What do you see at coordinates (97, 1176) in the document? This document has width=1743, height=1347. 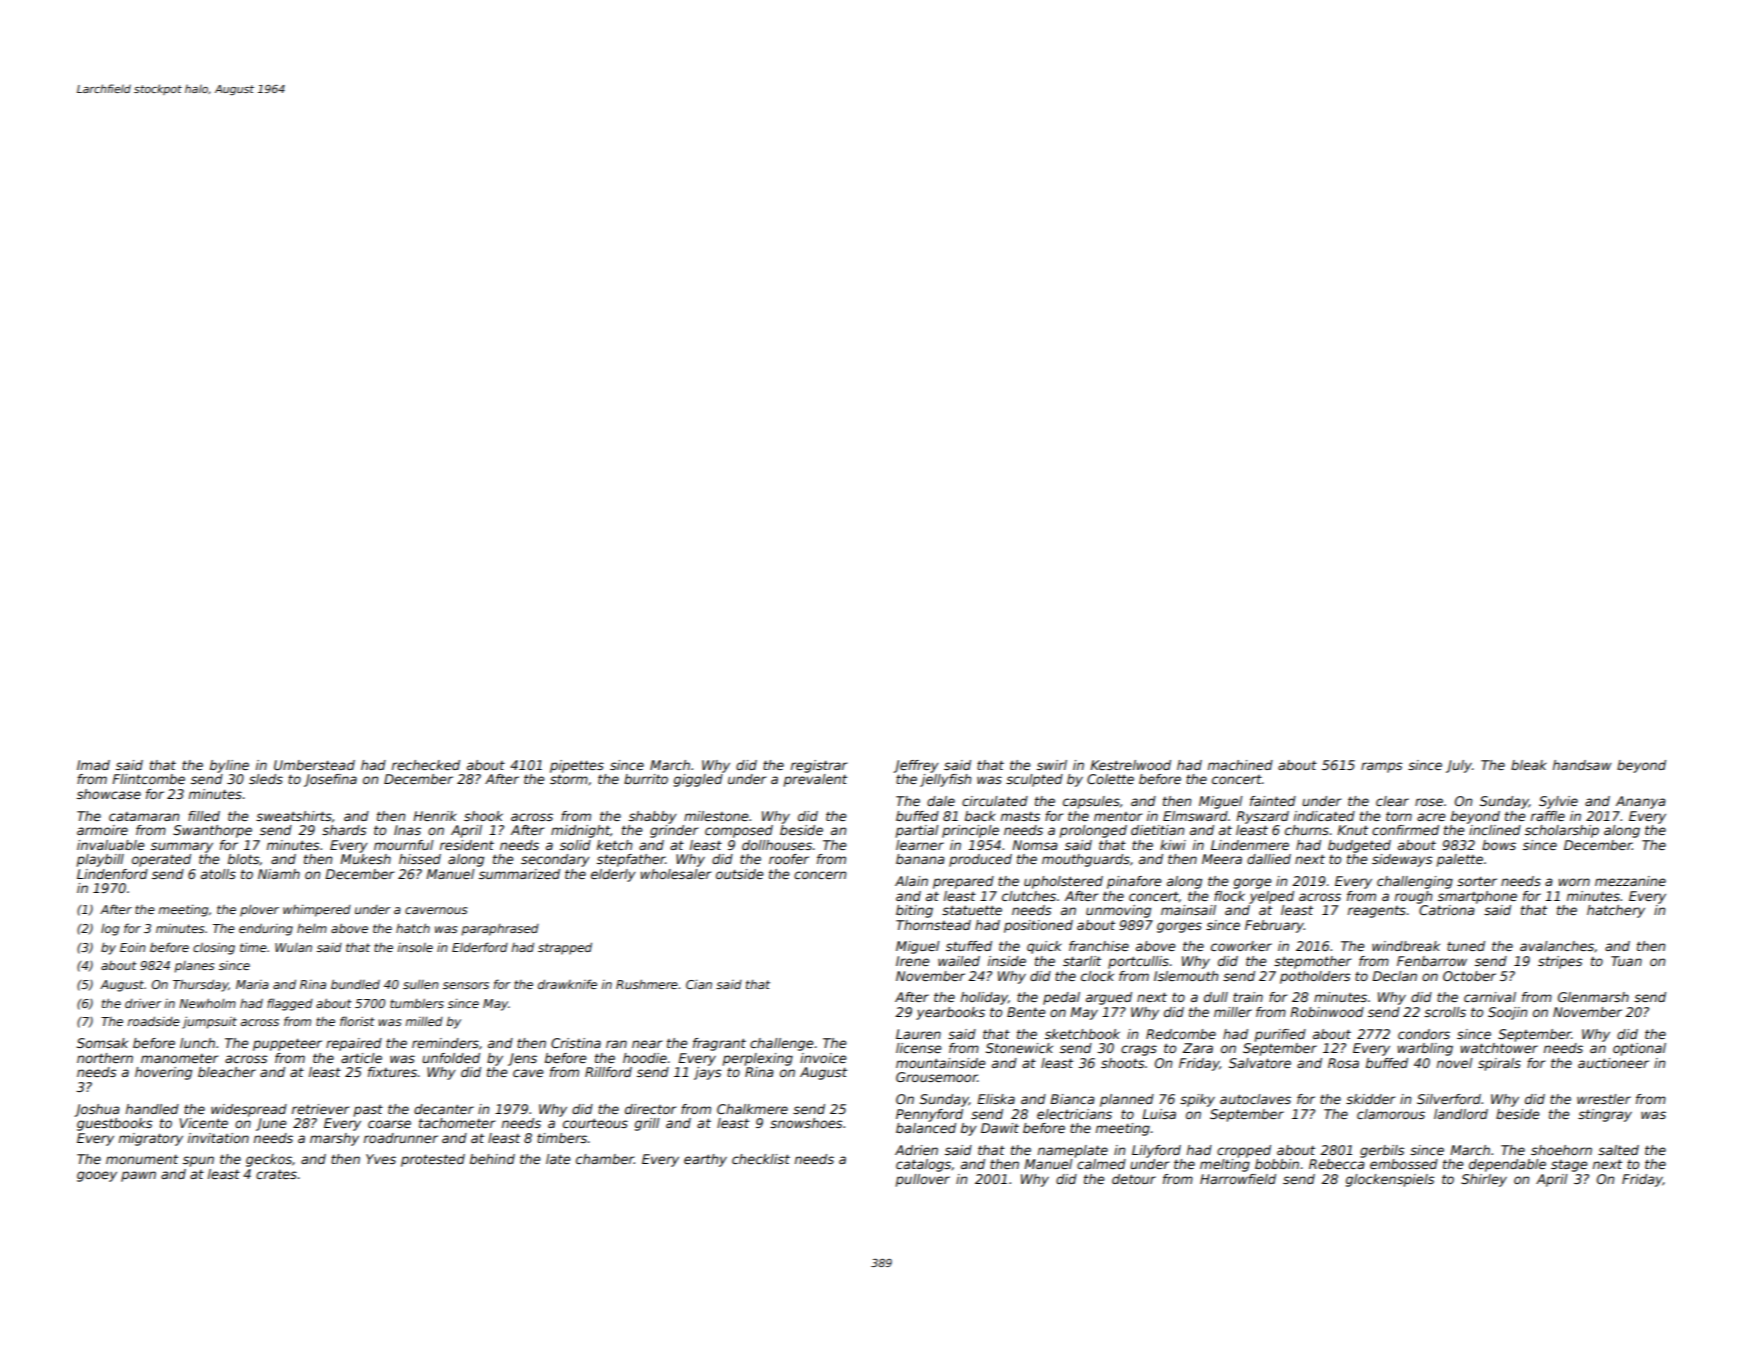 I see `gooey` at bounding box center [97, 1176].
